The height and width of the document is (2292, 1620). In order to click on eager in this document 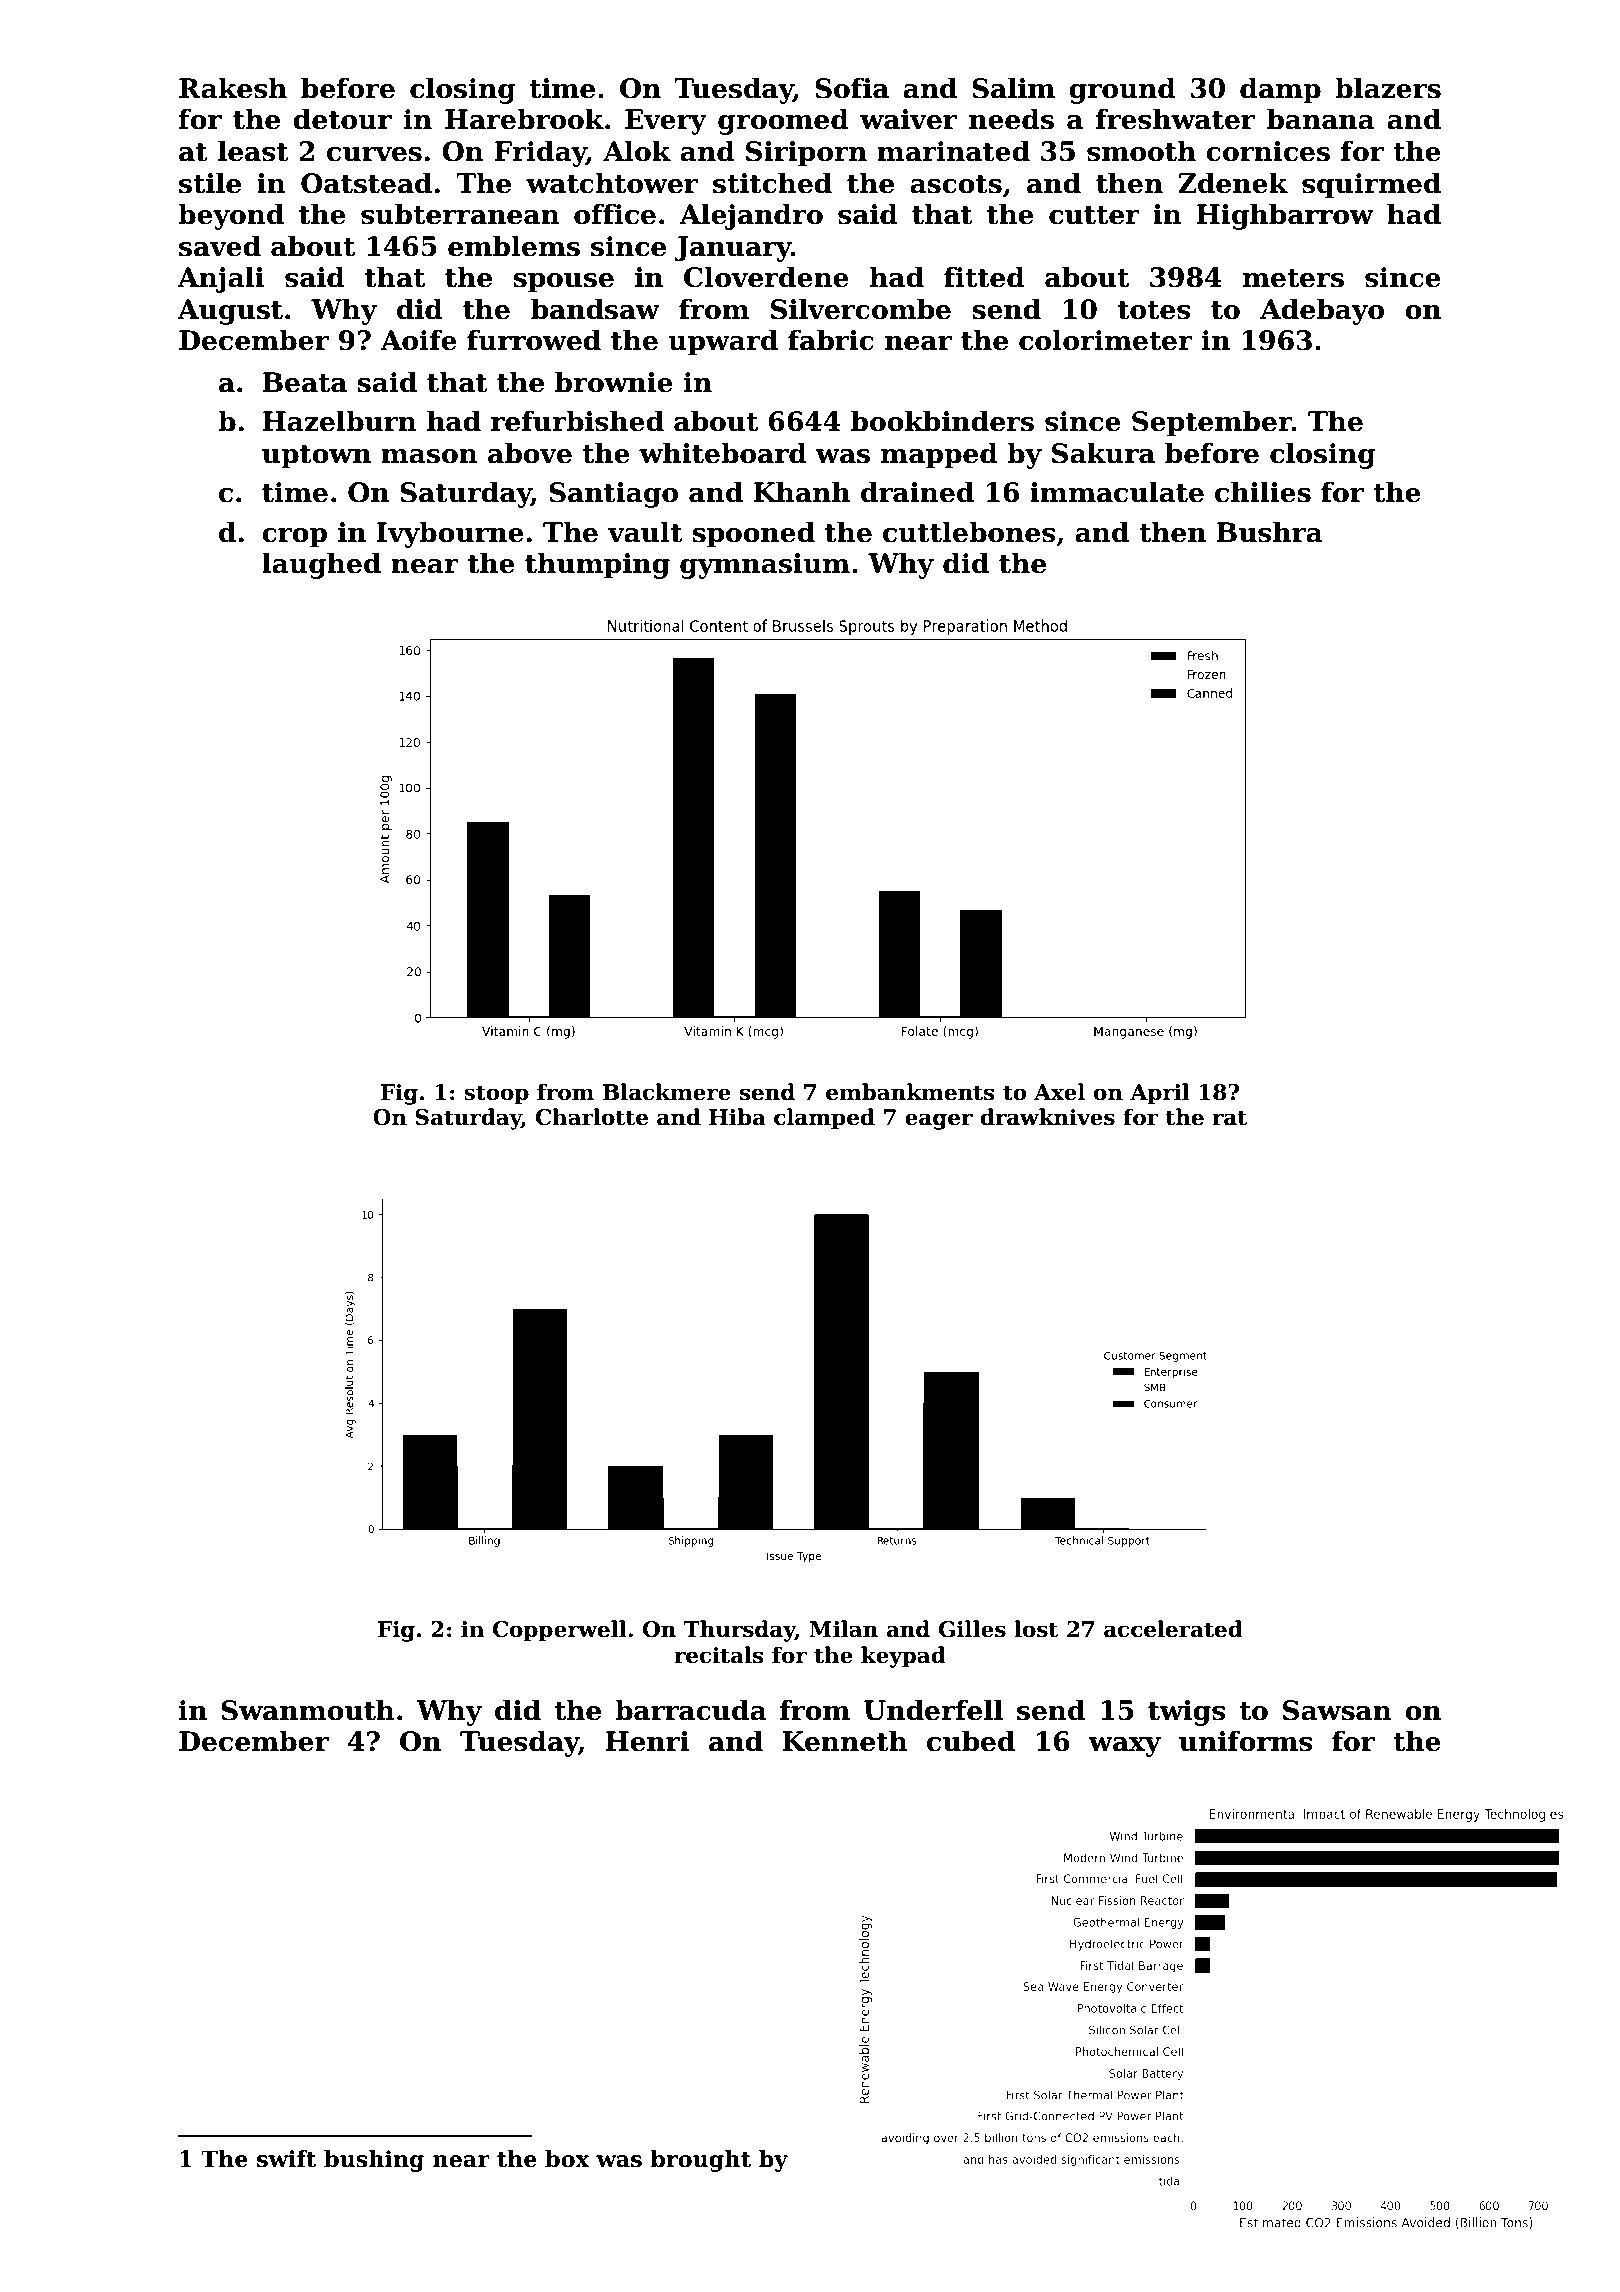, I will do `click(939, 1121)`.
